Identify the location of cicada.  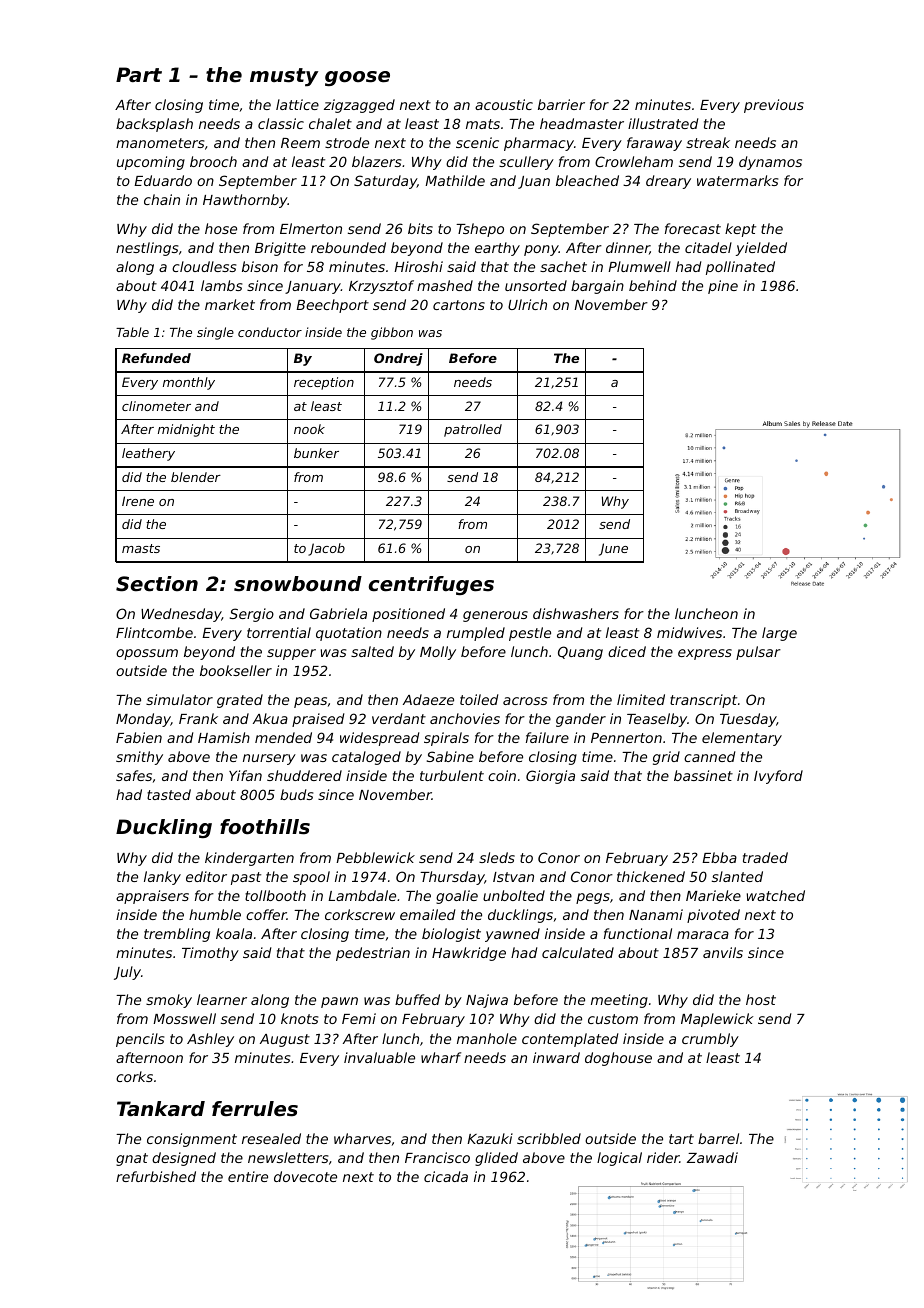
(446, 1176).
